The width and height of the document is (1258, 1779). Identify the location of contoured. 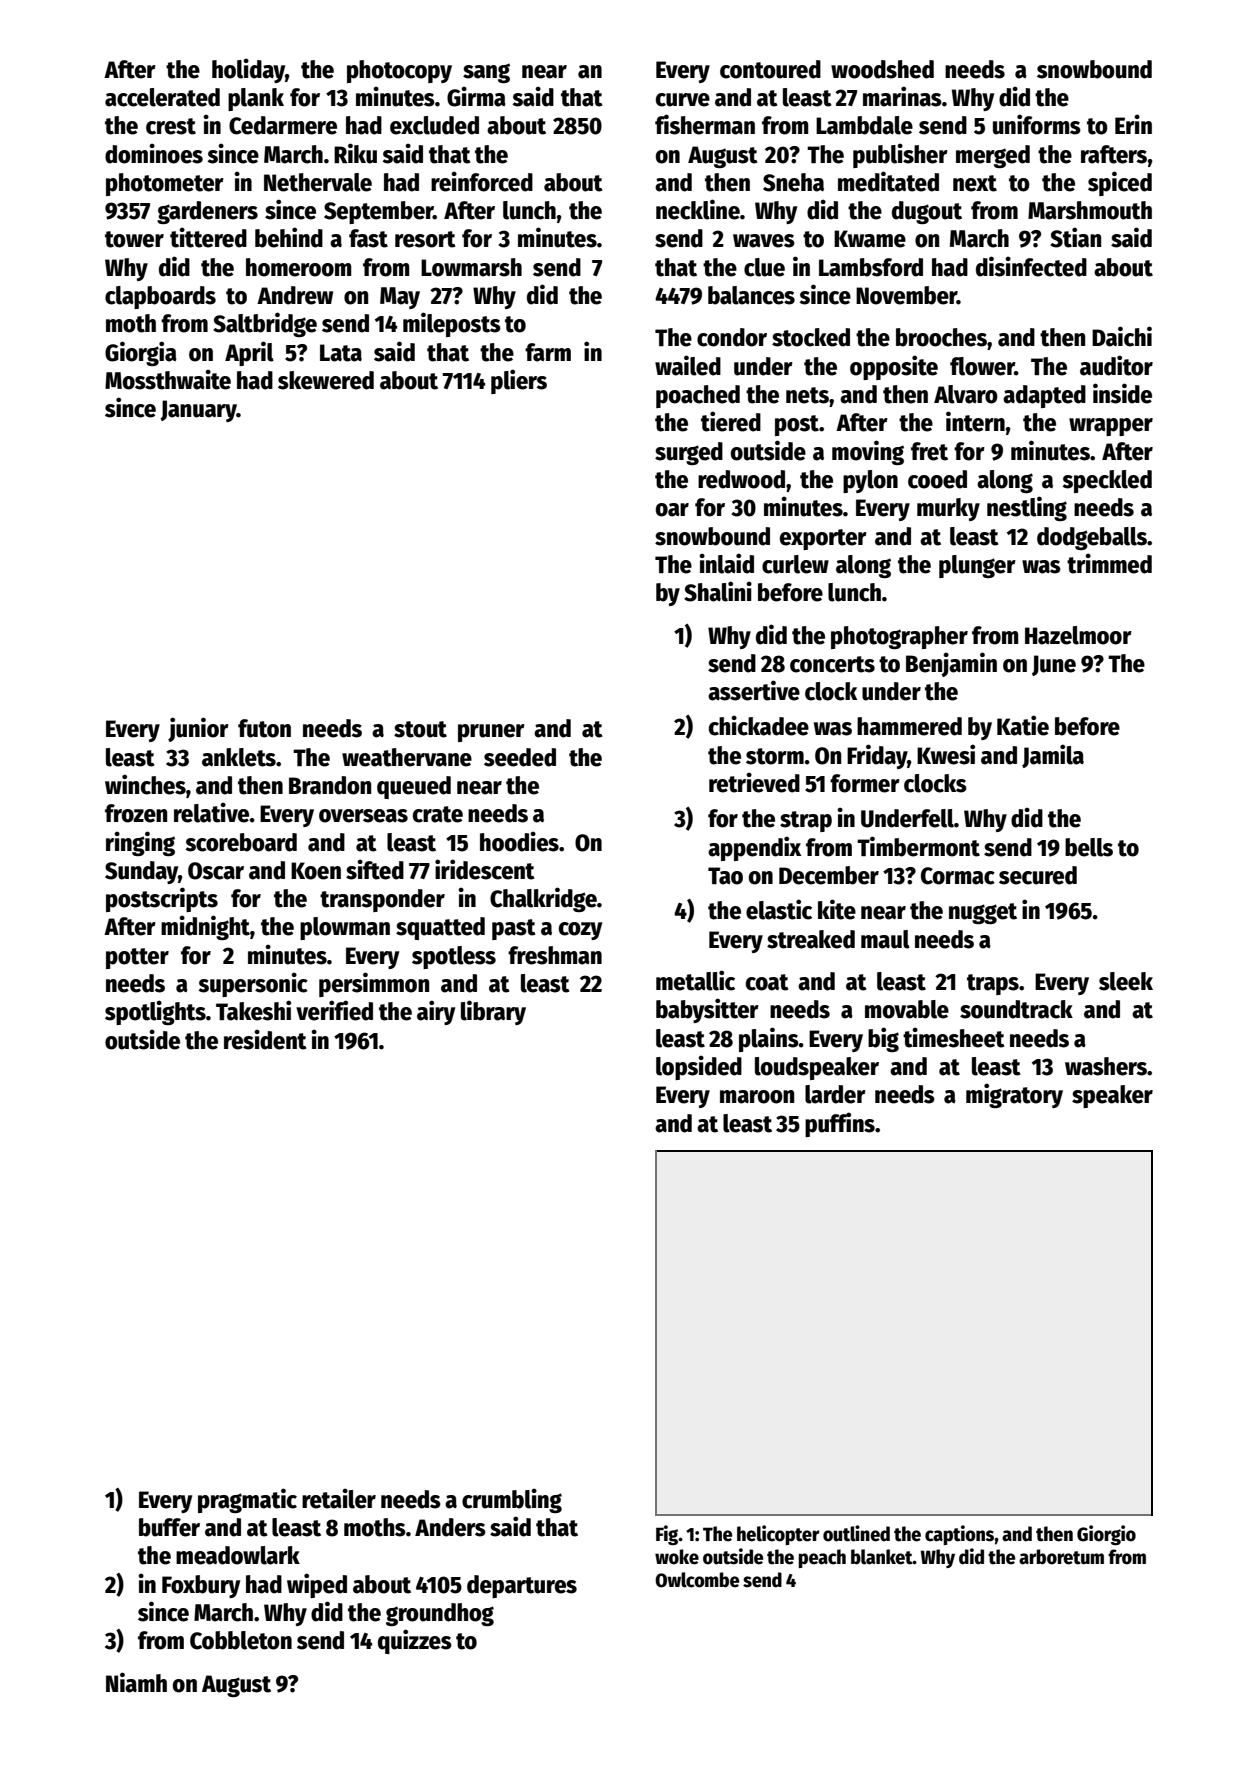
(770, 69).
